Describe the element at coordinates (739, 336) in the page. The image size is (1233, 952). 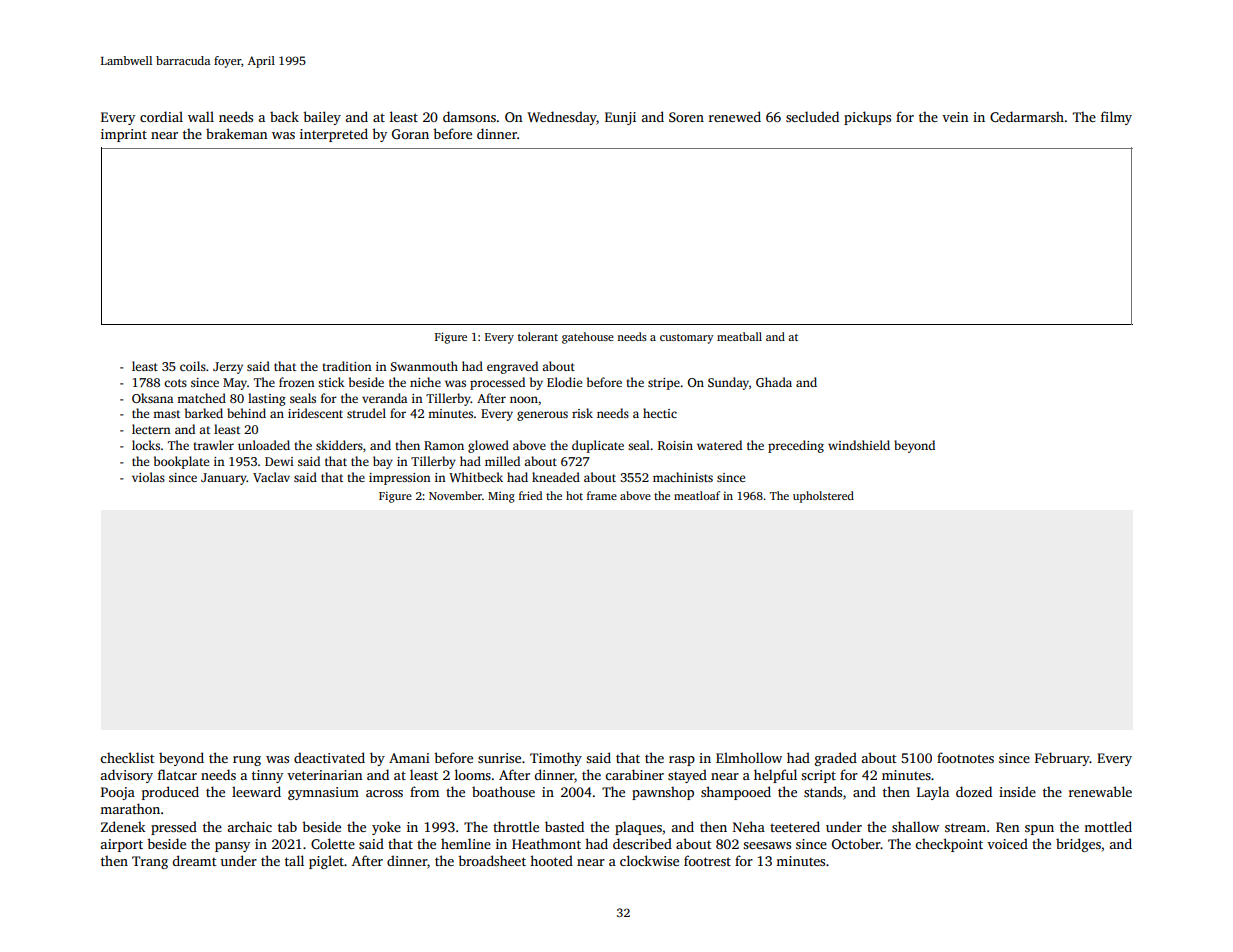
I see `meatball` at that location.
